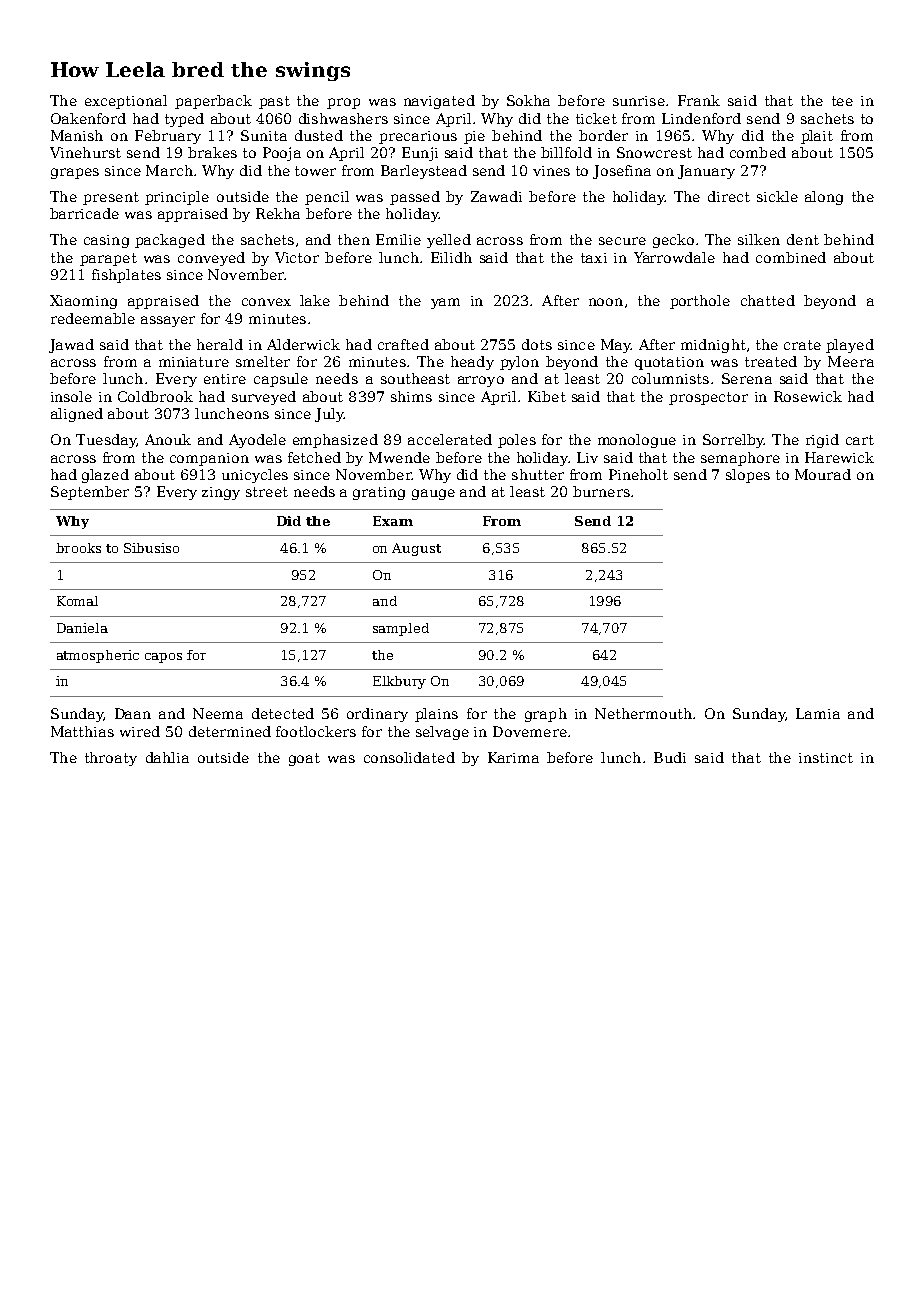 The image size is (924, 1308). I want to click on August, so click(416, 549).
